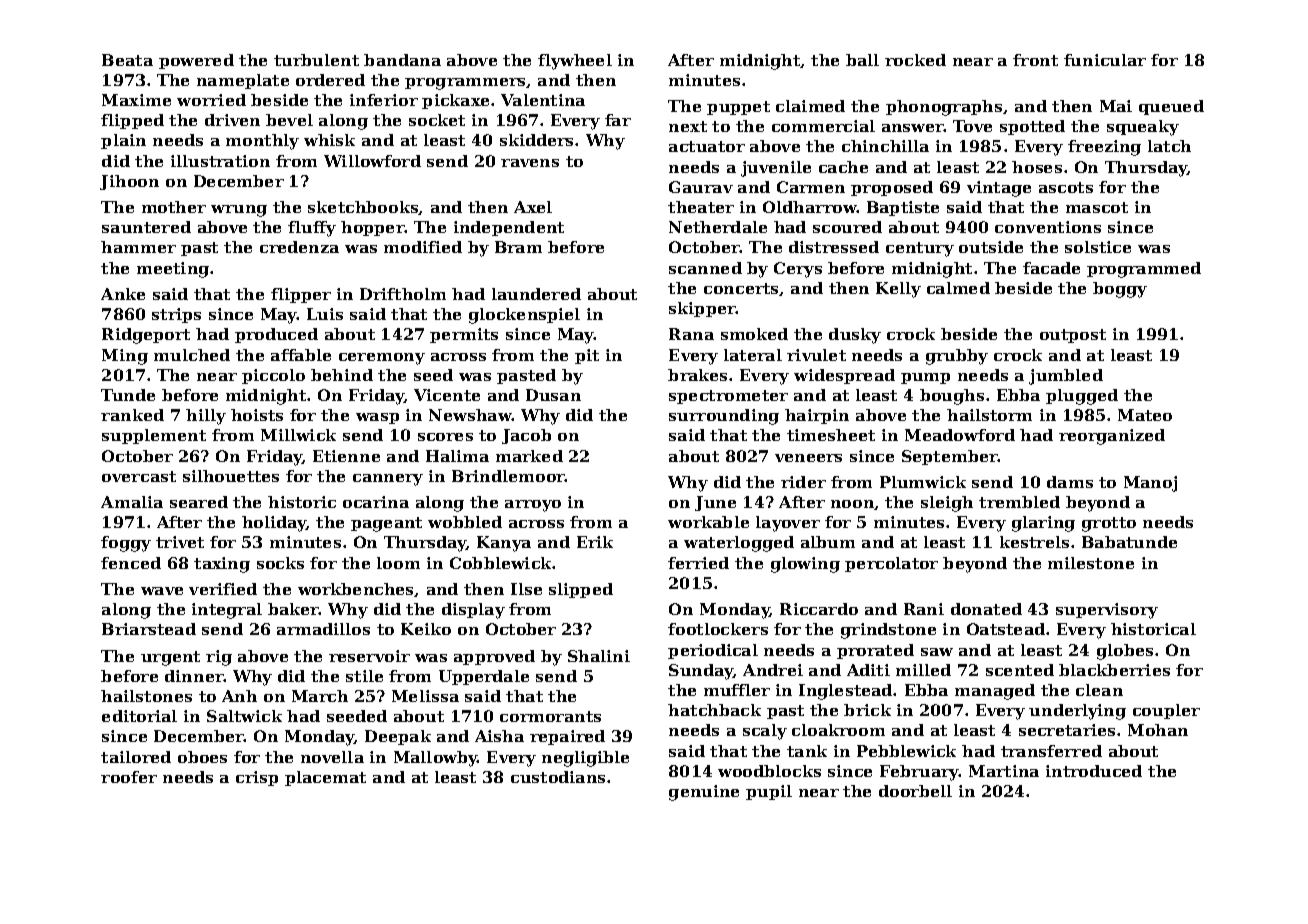  Describe the element at coordinates (257, 778) in the screenshot. I see `crisp` at that location.
